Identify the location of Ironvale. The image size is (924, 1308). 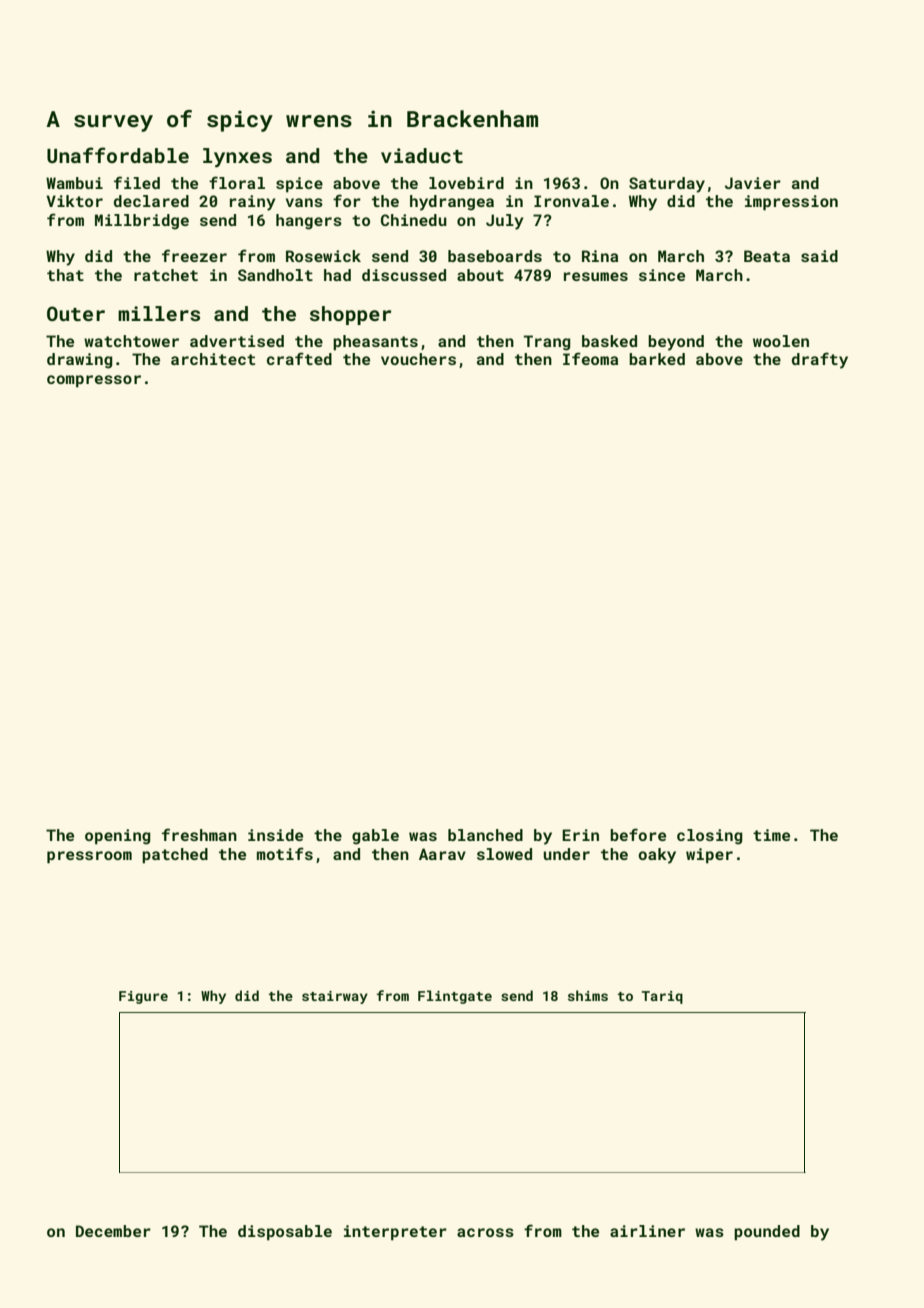
(571, 201).
